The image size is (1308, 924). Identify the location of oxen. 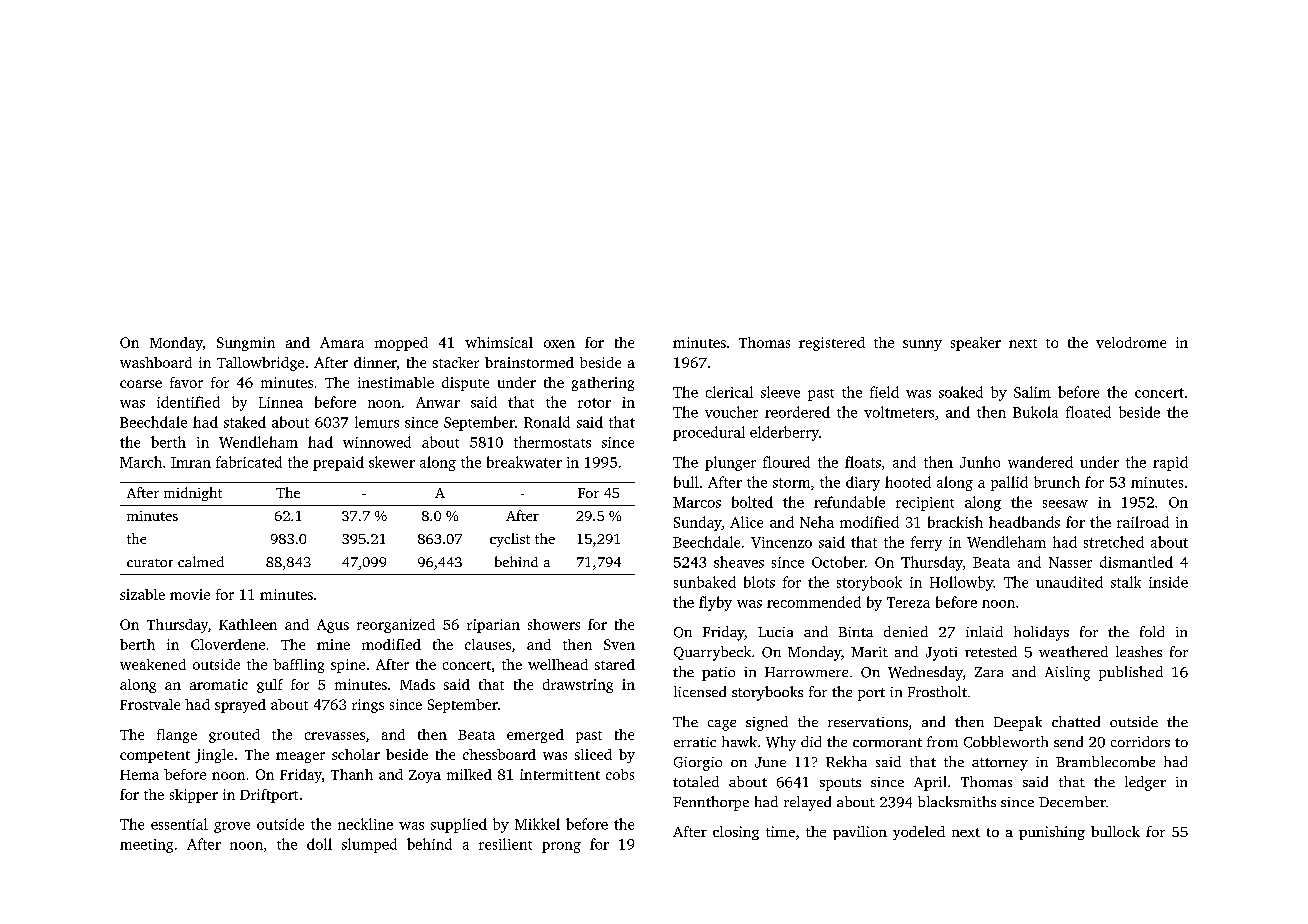
(559, 344).
